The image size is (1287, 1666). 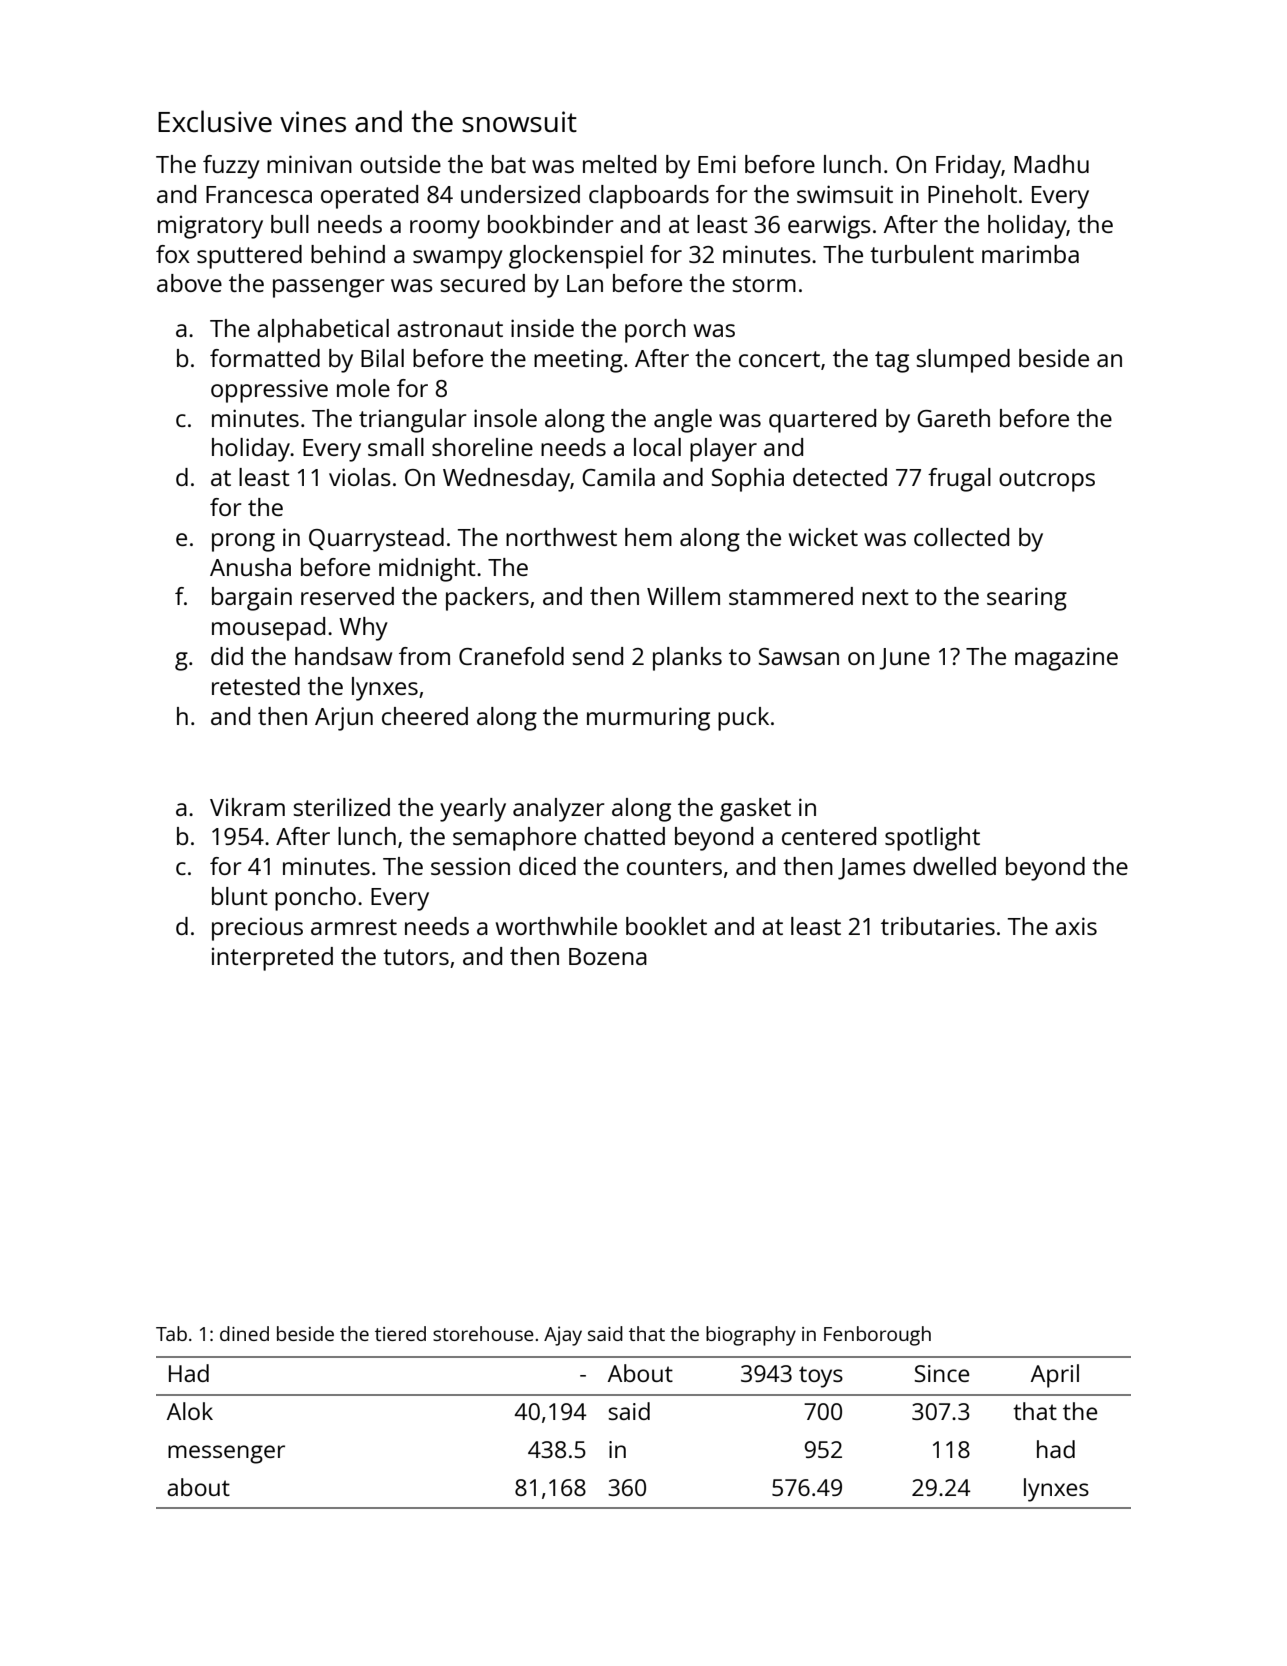 What do you see at coordinates (240, 896) in the screenshot?
I see `blunt` at bounding box center [240, 896].
